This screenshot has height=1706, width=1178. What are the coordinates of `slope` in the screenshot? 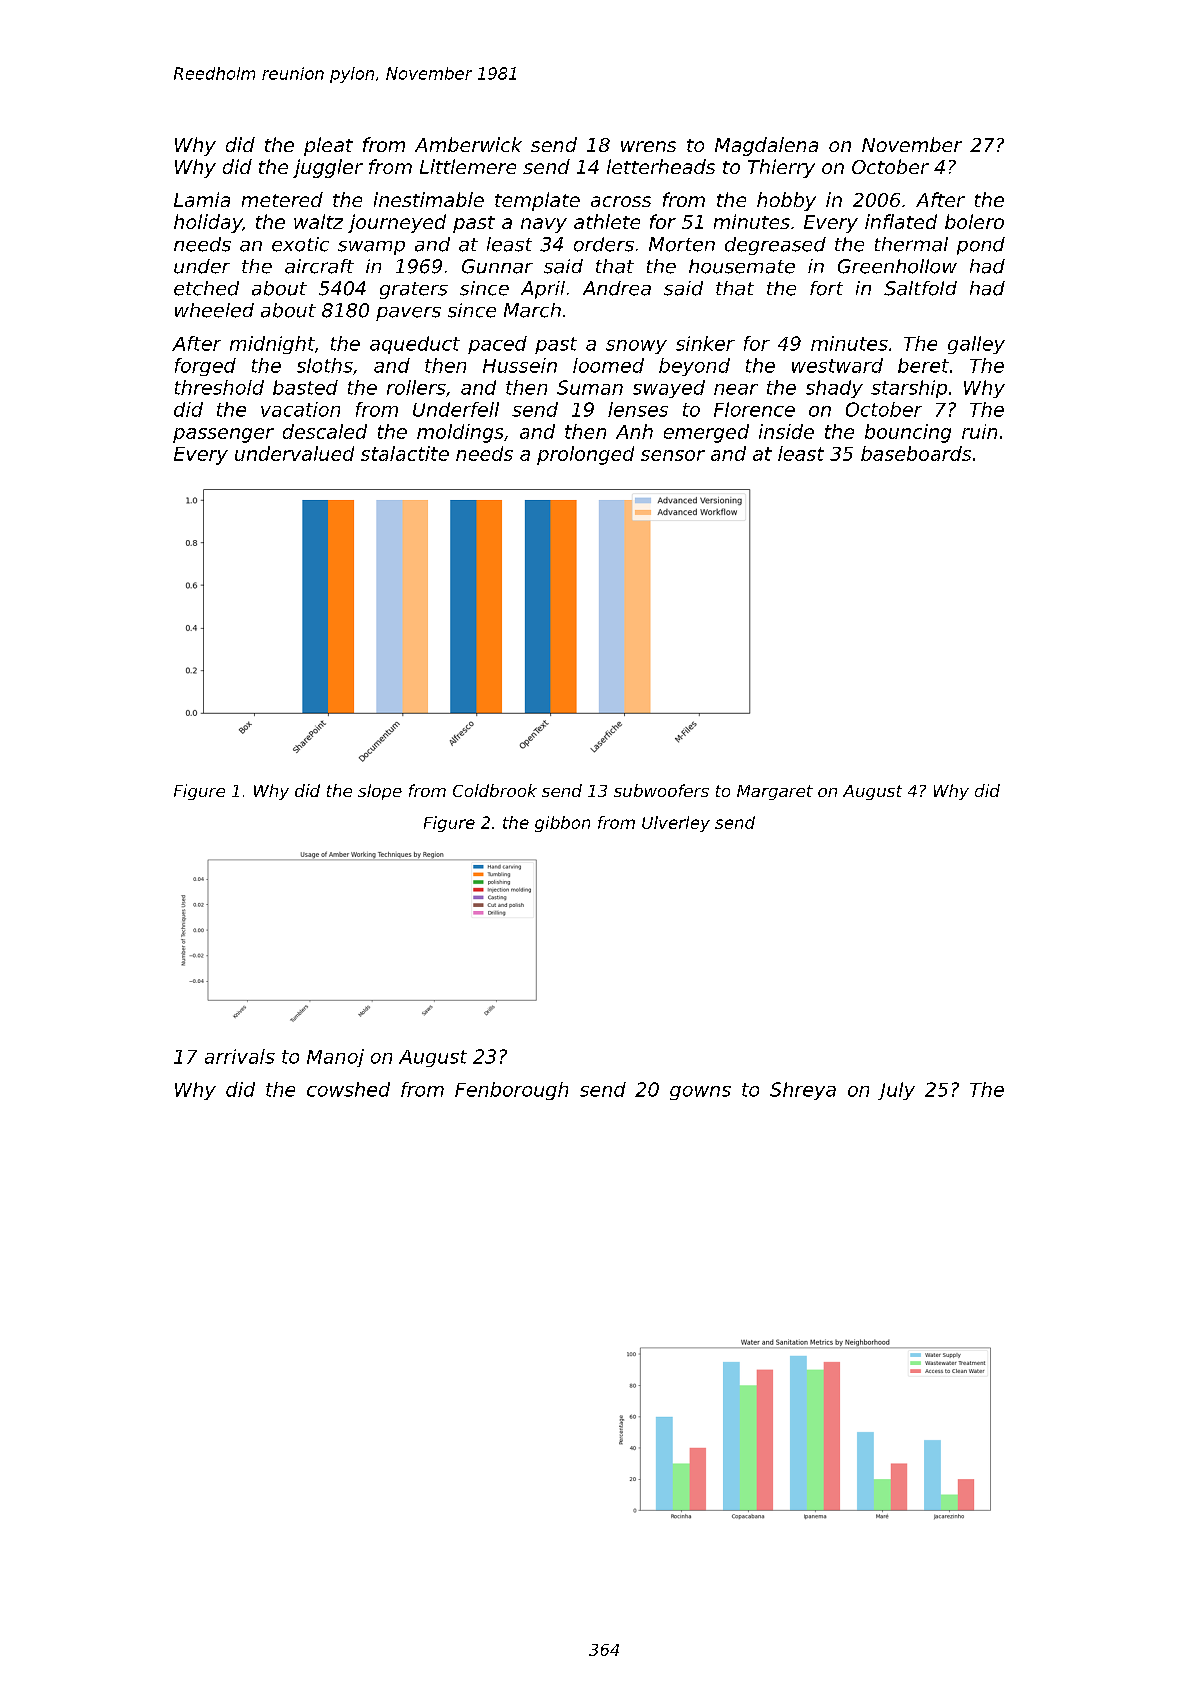 It's located at (380, 792).
